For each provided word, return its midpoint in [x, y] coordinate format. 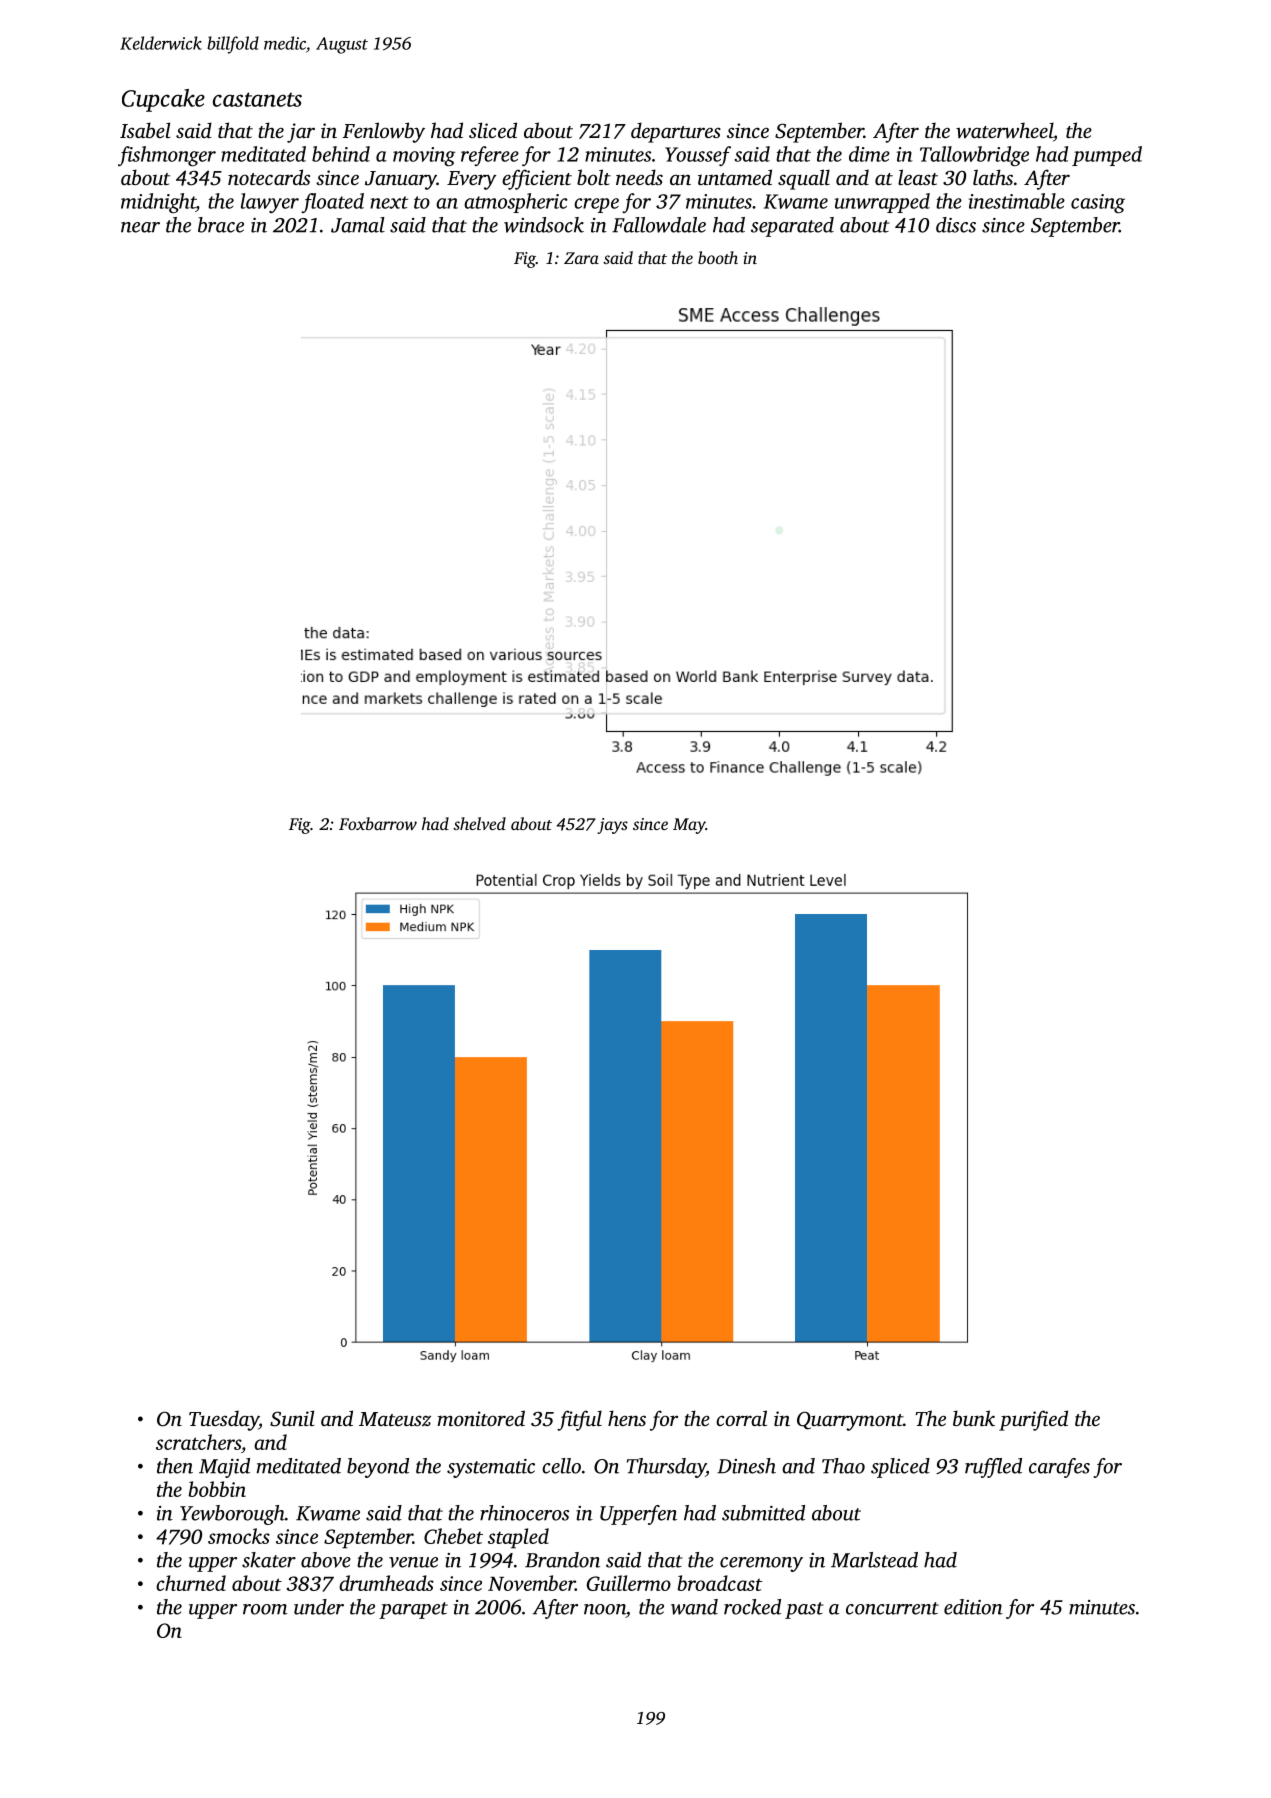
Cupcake [163, 100]
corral [741, 1418]
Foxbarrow [378, 823]
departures [676, 132]
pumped [1107, 156]
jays [612, 826]
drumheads [386, 1583]
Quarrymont [850, 1421]
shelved [479, 823]
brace [221, 225]
